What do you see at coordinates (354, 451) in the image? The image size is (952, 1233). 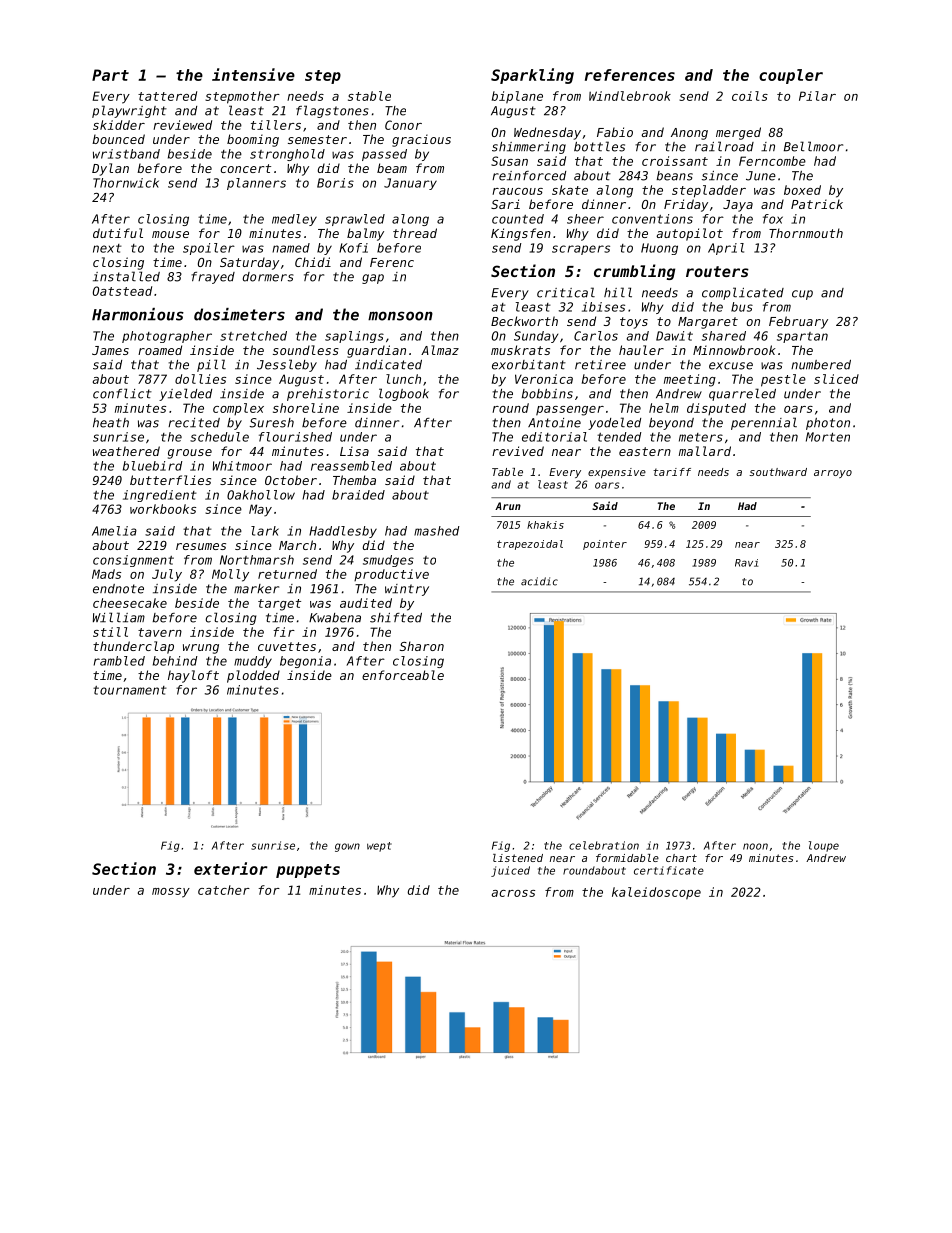 I see `Lisa` at bounding box center [354, 451].
